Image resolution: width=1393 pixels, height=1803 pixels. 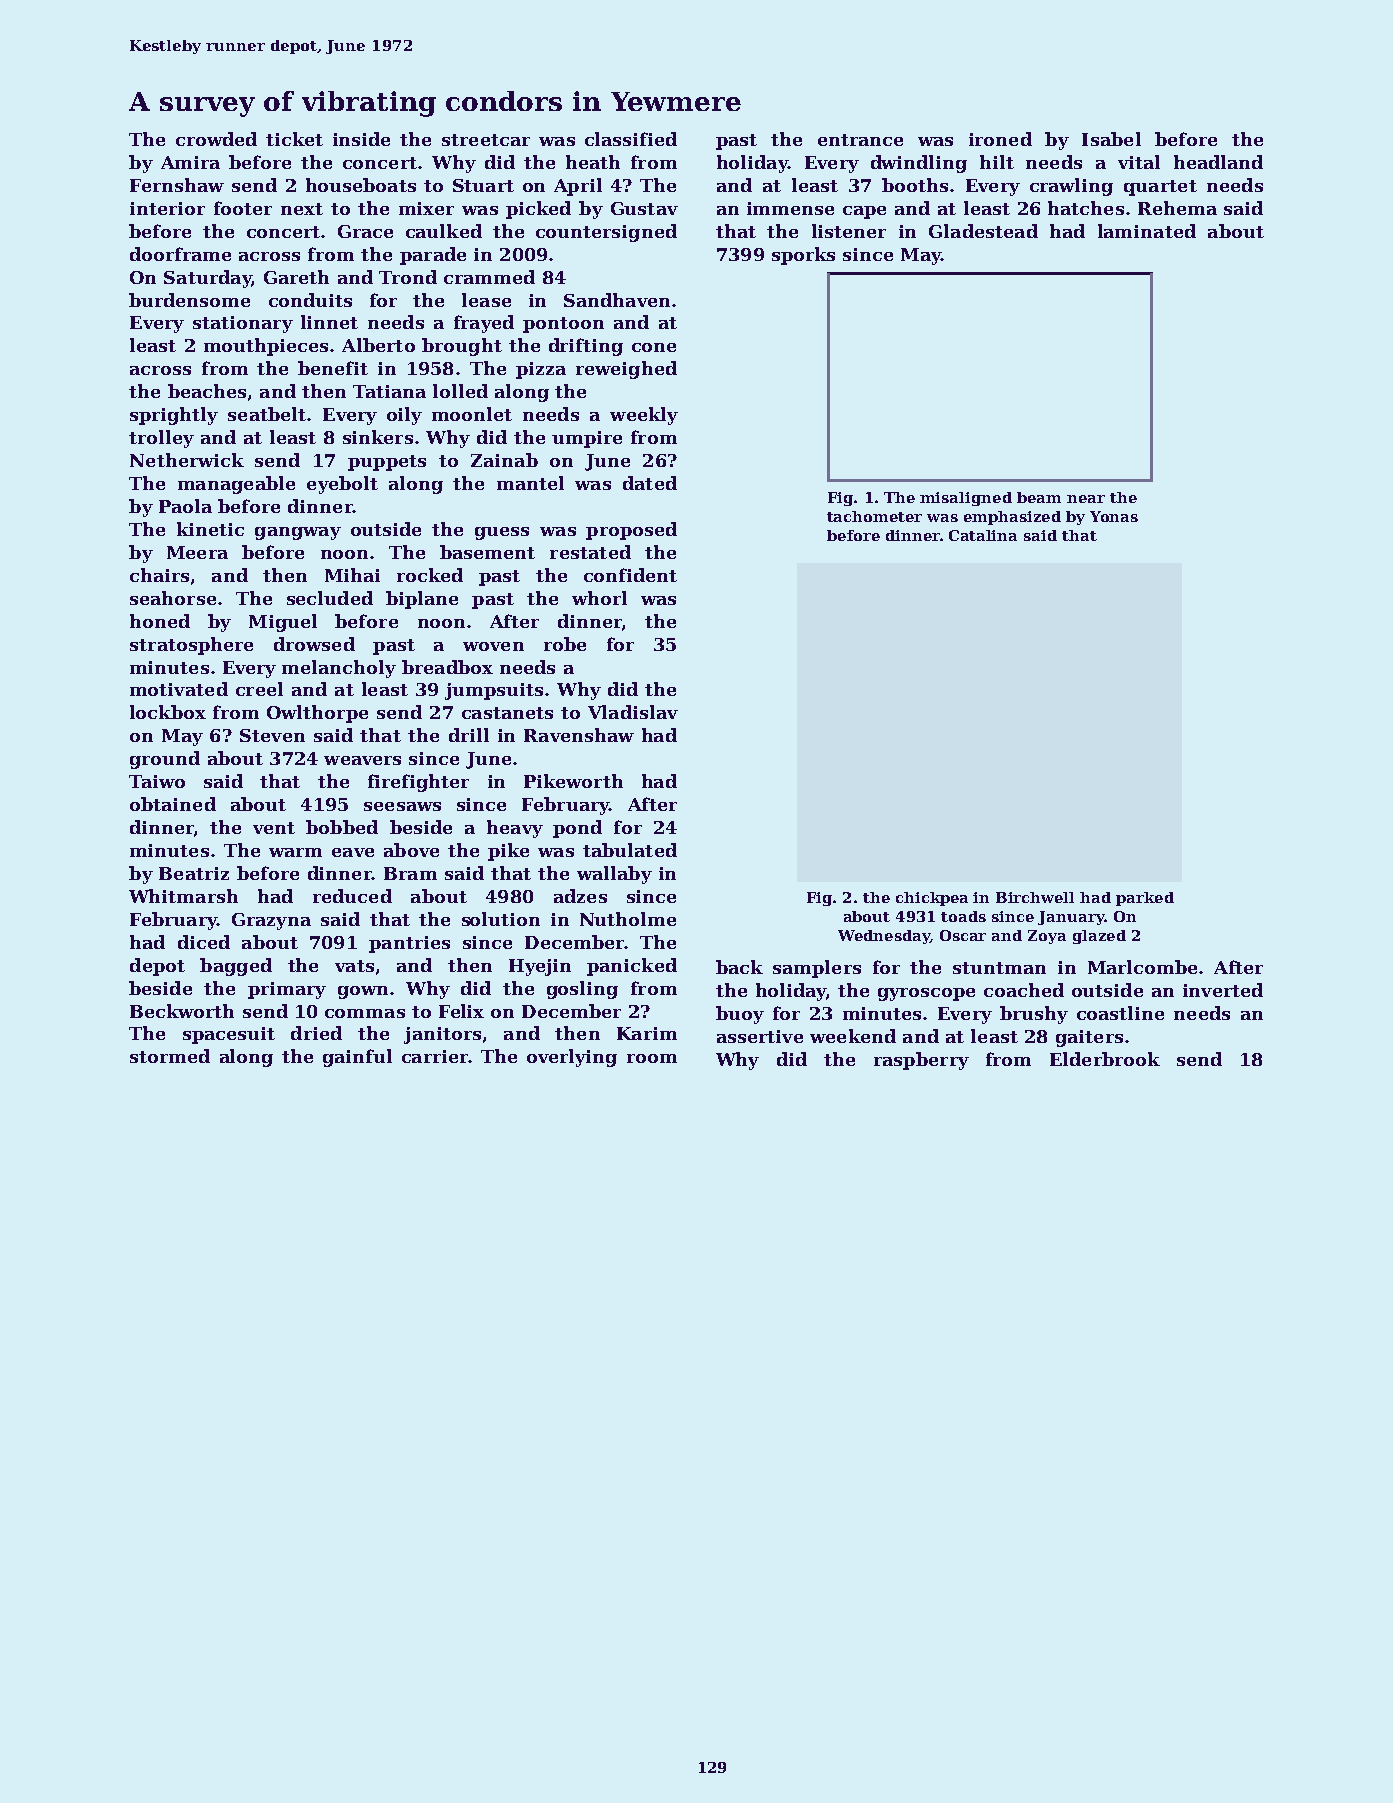 I want to click on gainful, so click(x=357, y=1058).
